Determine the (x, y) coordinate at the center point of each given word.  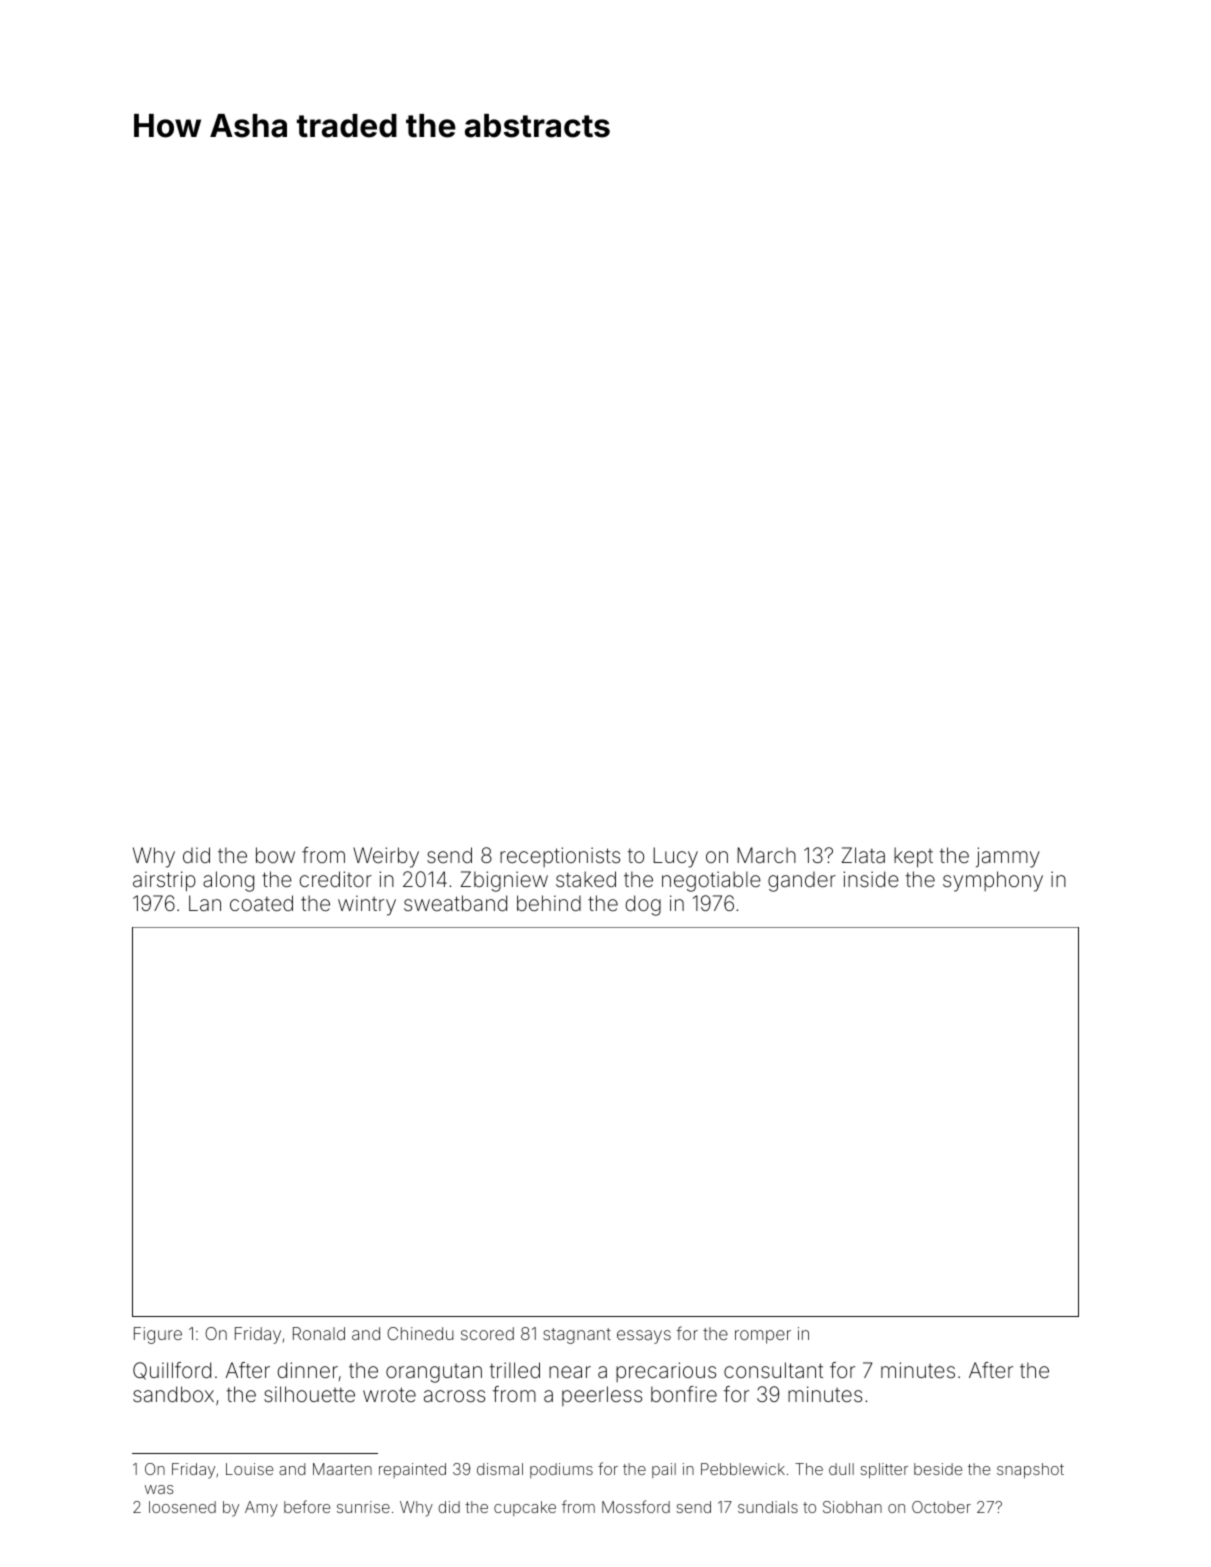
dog (643, 905)
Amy (261, 1509)
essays (644, 1337)
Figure (158, 1335)
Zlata (863, 855)
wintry (367, 905)
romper (763, 1337)
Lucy (675, 857)
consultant (773, 1370)
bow (275, 855)
